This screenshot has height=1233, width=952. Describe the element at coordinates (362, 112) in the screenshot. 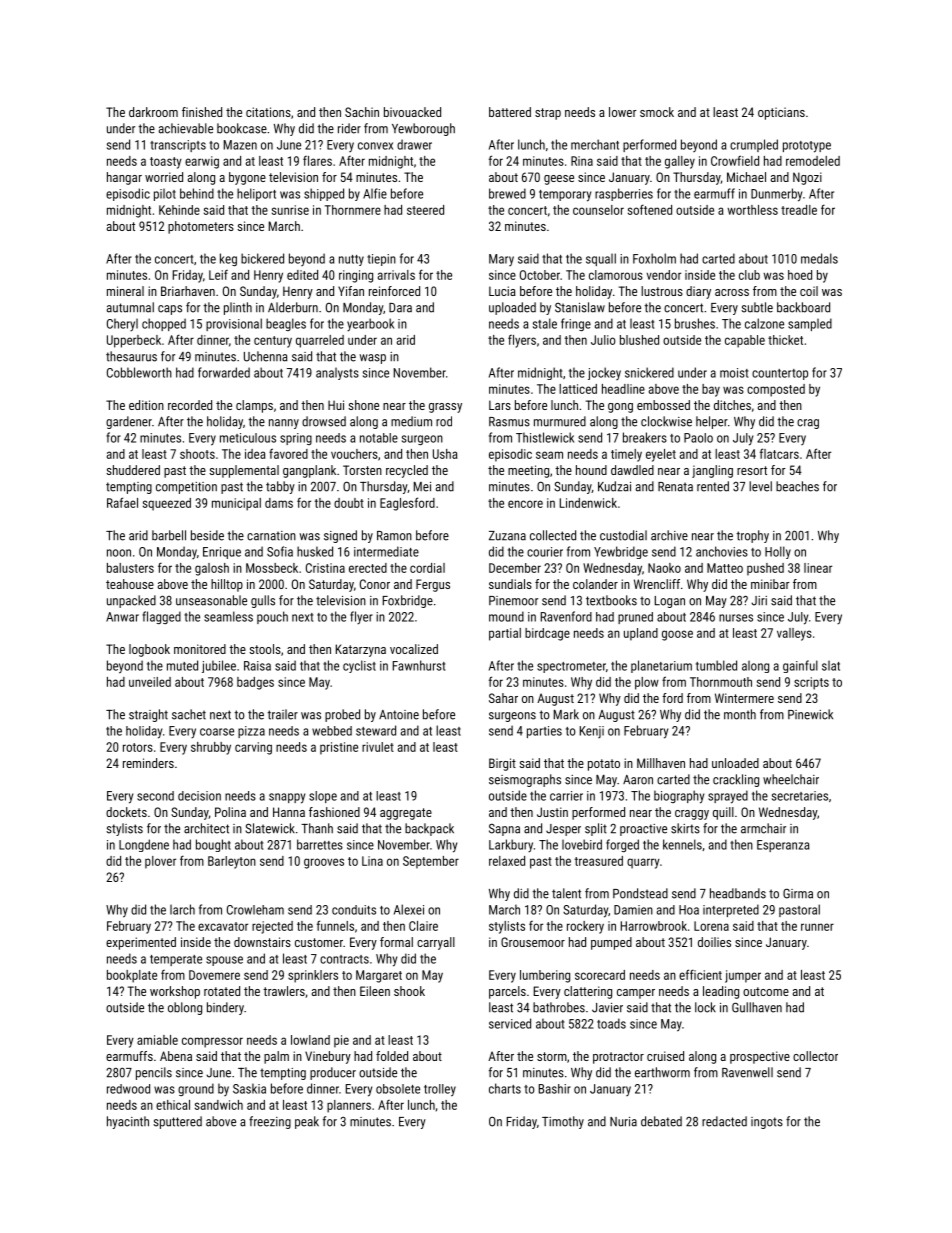

I see `Sachin` at that location.
